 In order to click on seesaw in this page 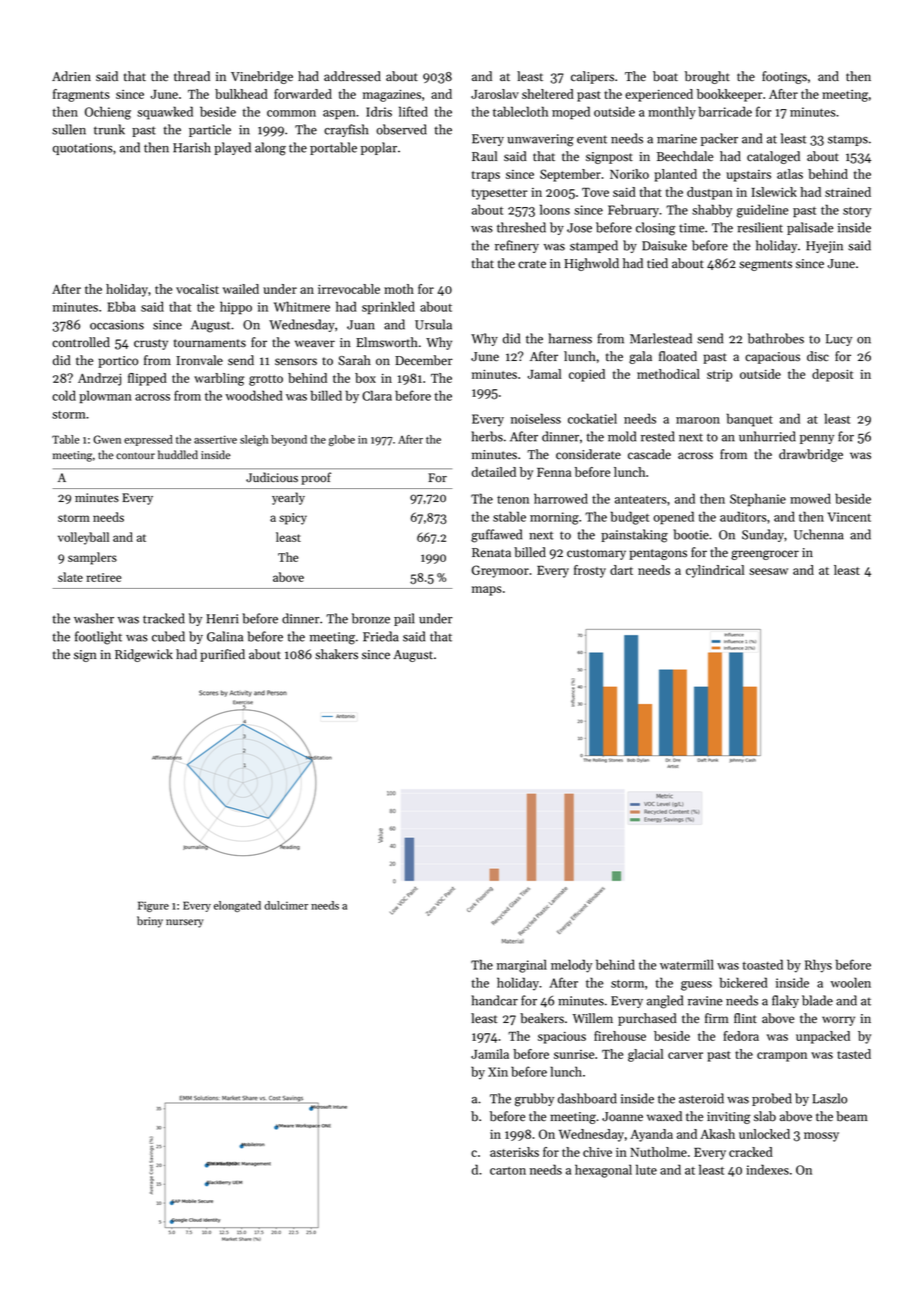, I will do `click(768, 571)`.
